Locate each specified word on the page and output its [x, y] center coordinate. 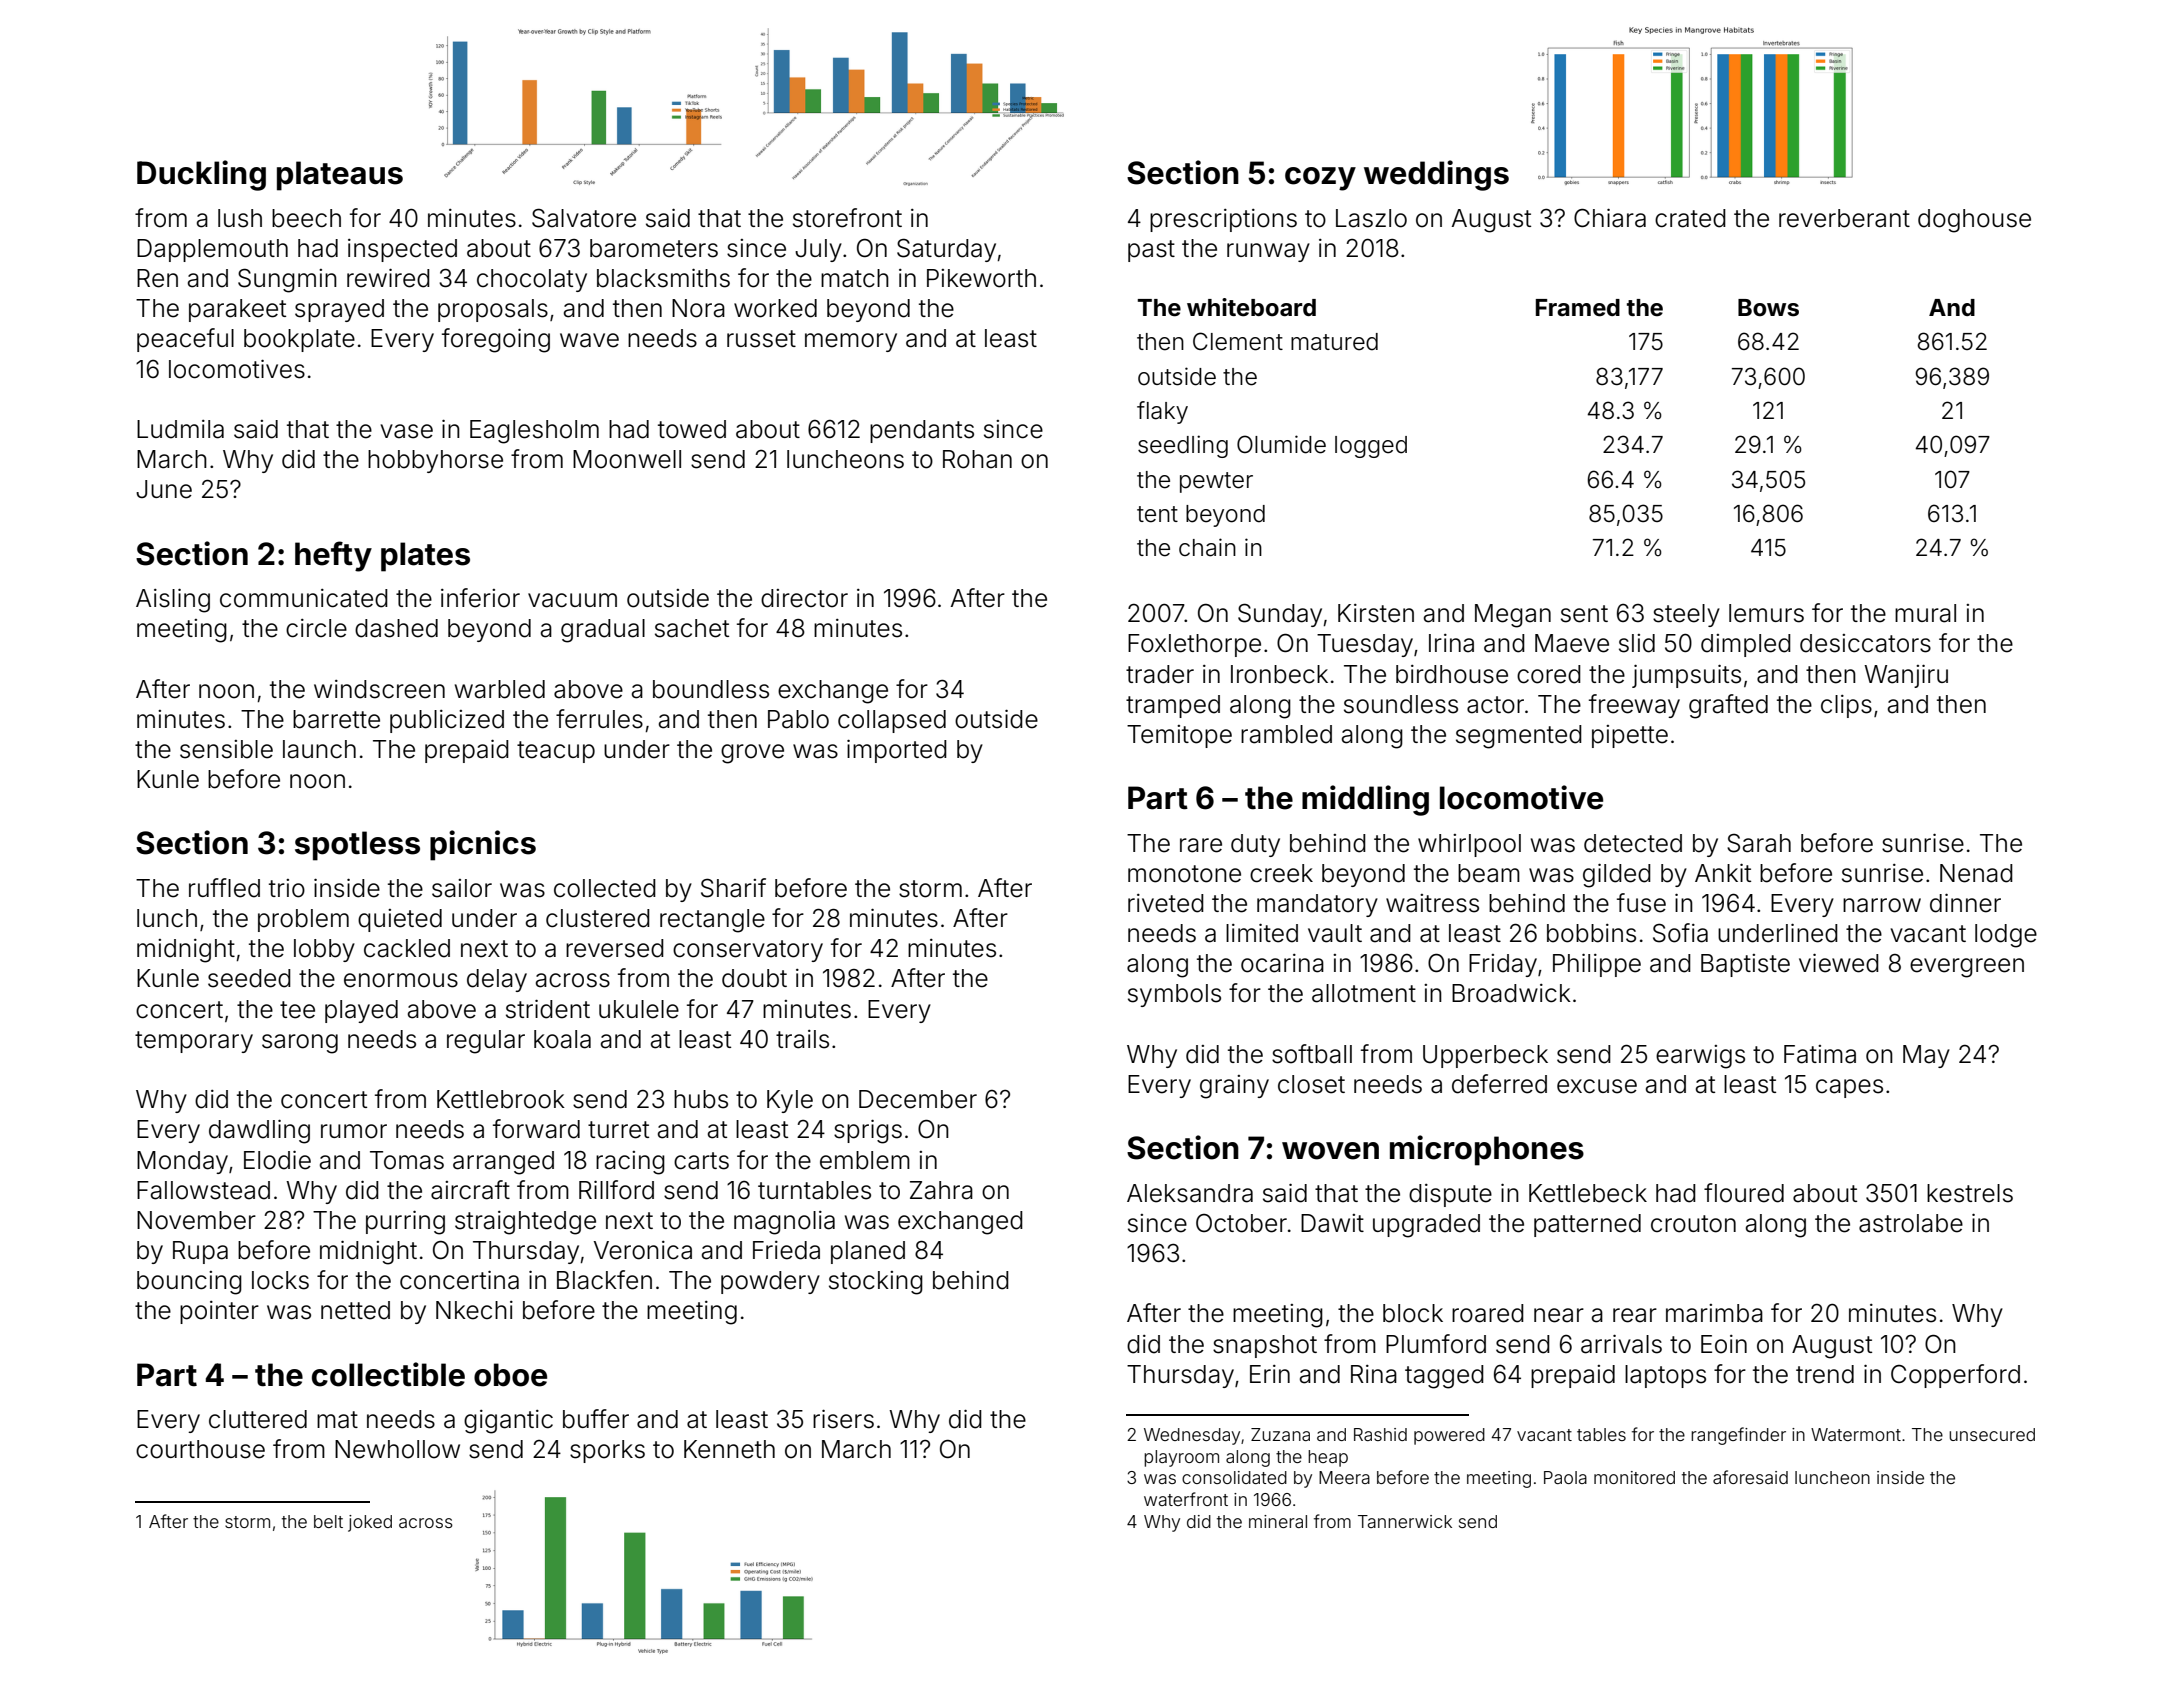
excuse [1597, 1086]
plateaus [340, 176]
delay [497, 980]
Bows [1768, 308]
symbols [1174, 995]
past [1151, 251]
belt [328, 1521]
